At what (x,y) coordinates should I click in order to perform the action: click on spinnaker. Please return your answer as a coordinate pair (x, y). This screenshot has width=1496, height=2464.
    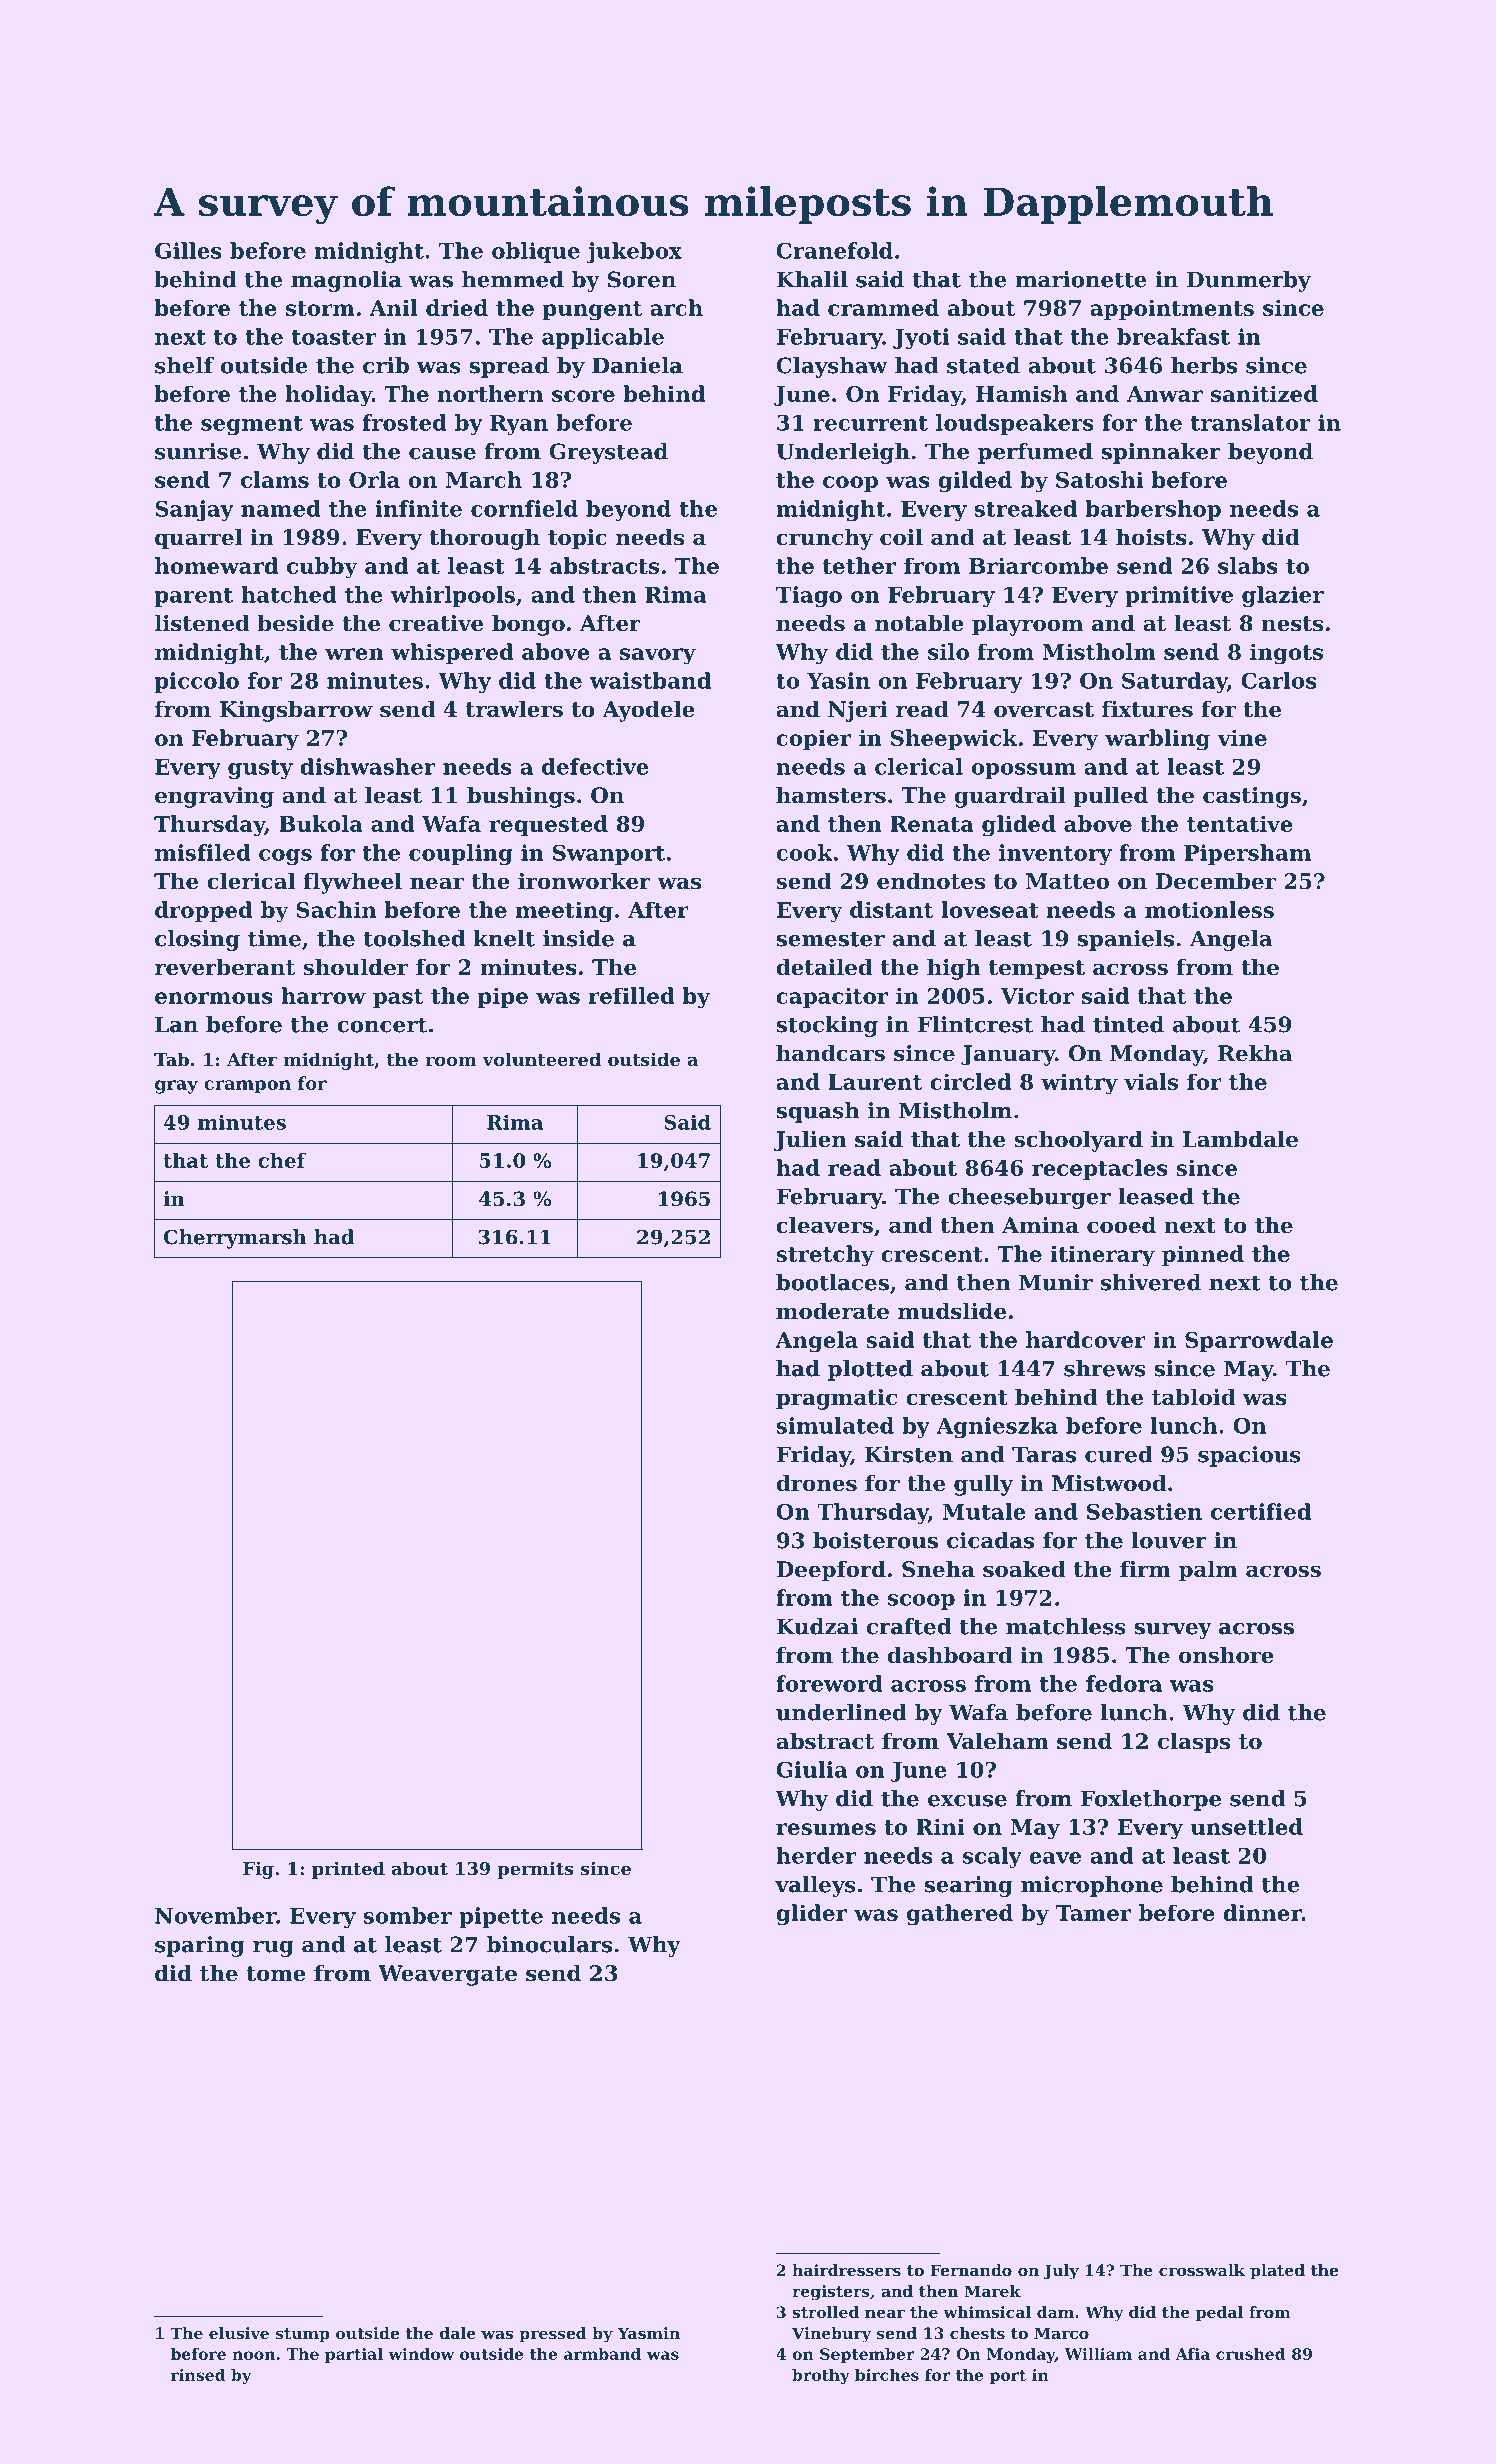
    Looking at the image, I should click on (1161, 453).
